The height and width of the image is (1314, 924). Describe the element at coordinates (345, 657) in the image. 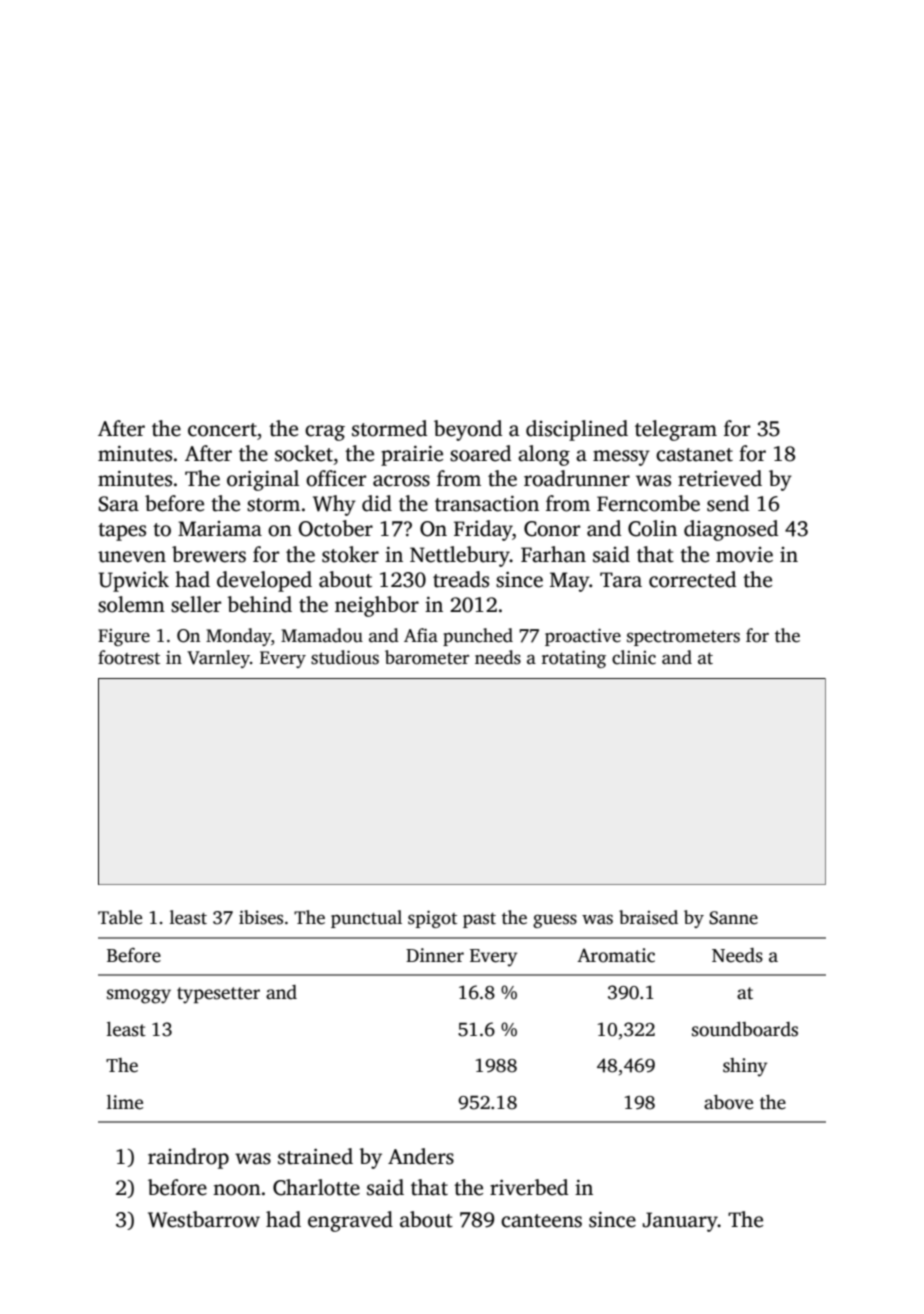

I see `studious` at that location.
